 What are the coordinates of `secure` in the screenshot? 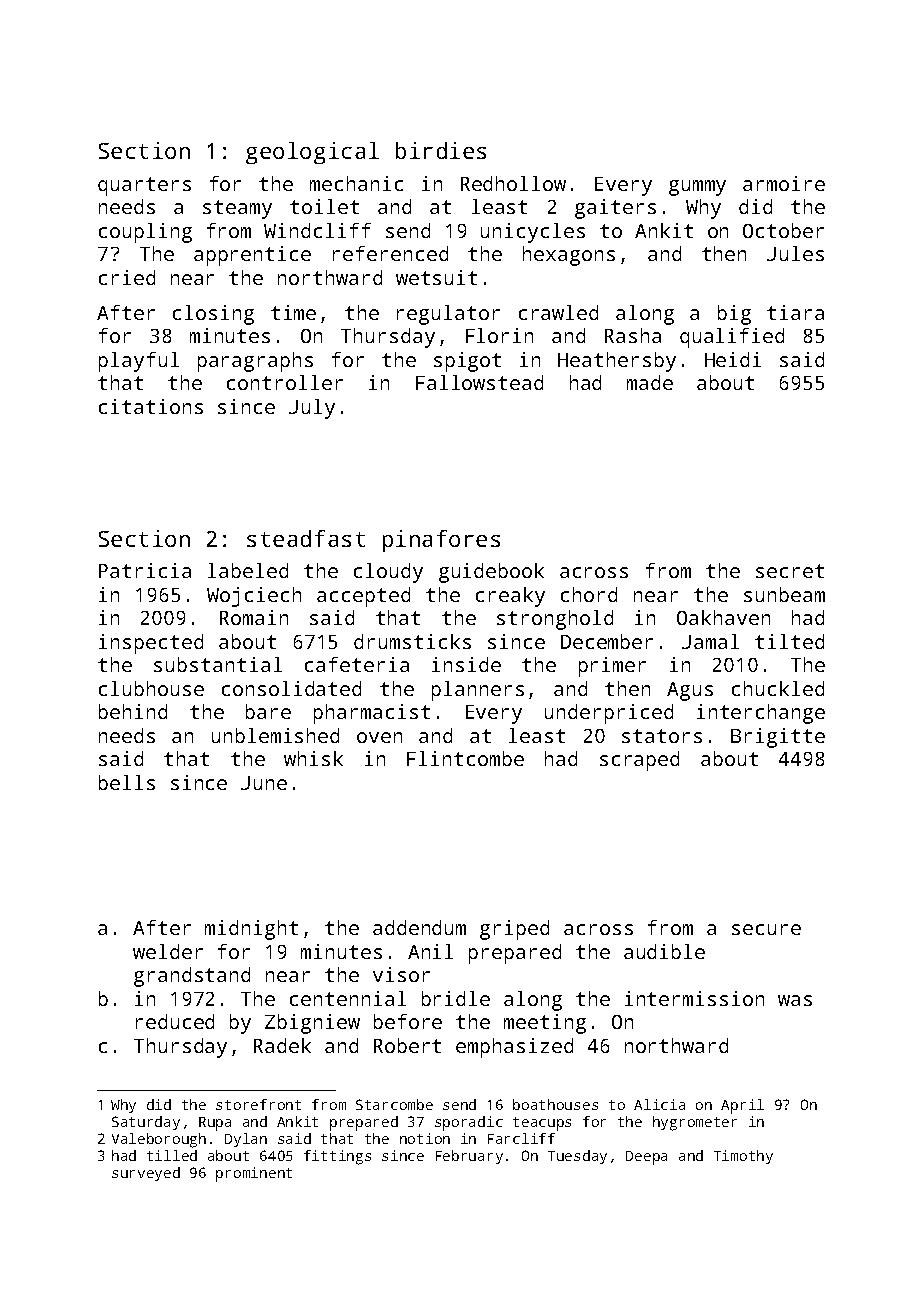 It's located at (766, 929).
